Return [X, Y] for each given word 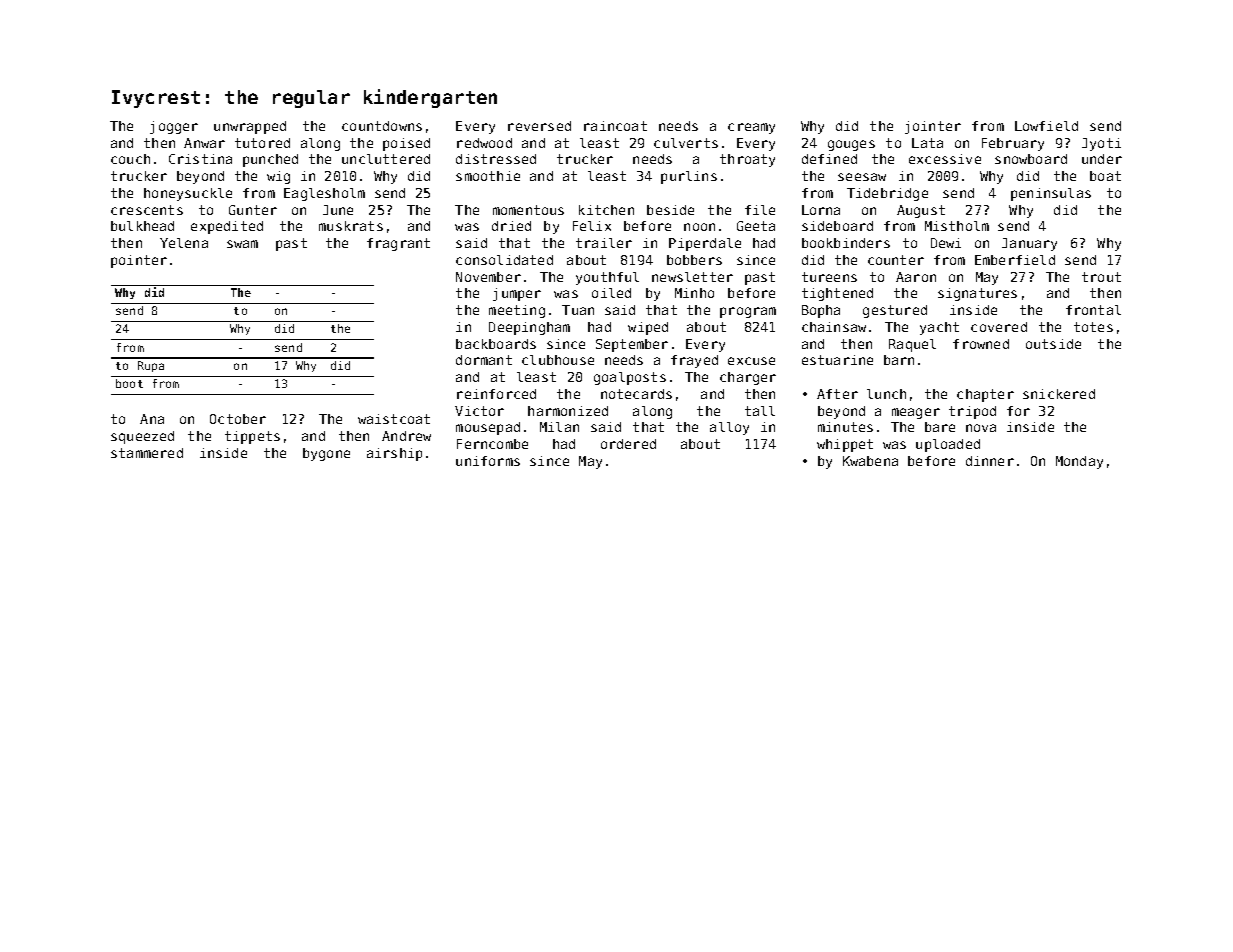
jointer [933, 127]
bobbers [694, 260]
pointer [139, 261]
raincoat [615, 126]
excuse [751, 361]
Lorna [821, 210]
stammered [147, 453]
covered [999, 327]
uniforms [488, 461]
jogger [174, 127]
